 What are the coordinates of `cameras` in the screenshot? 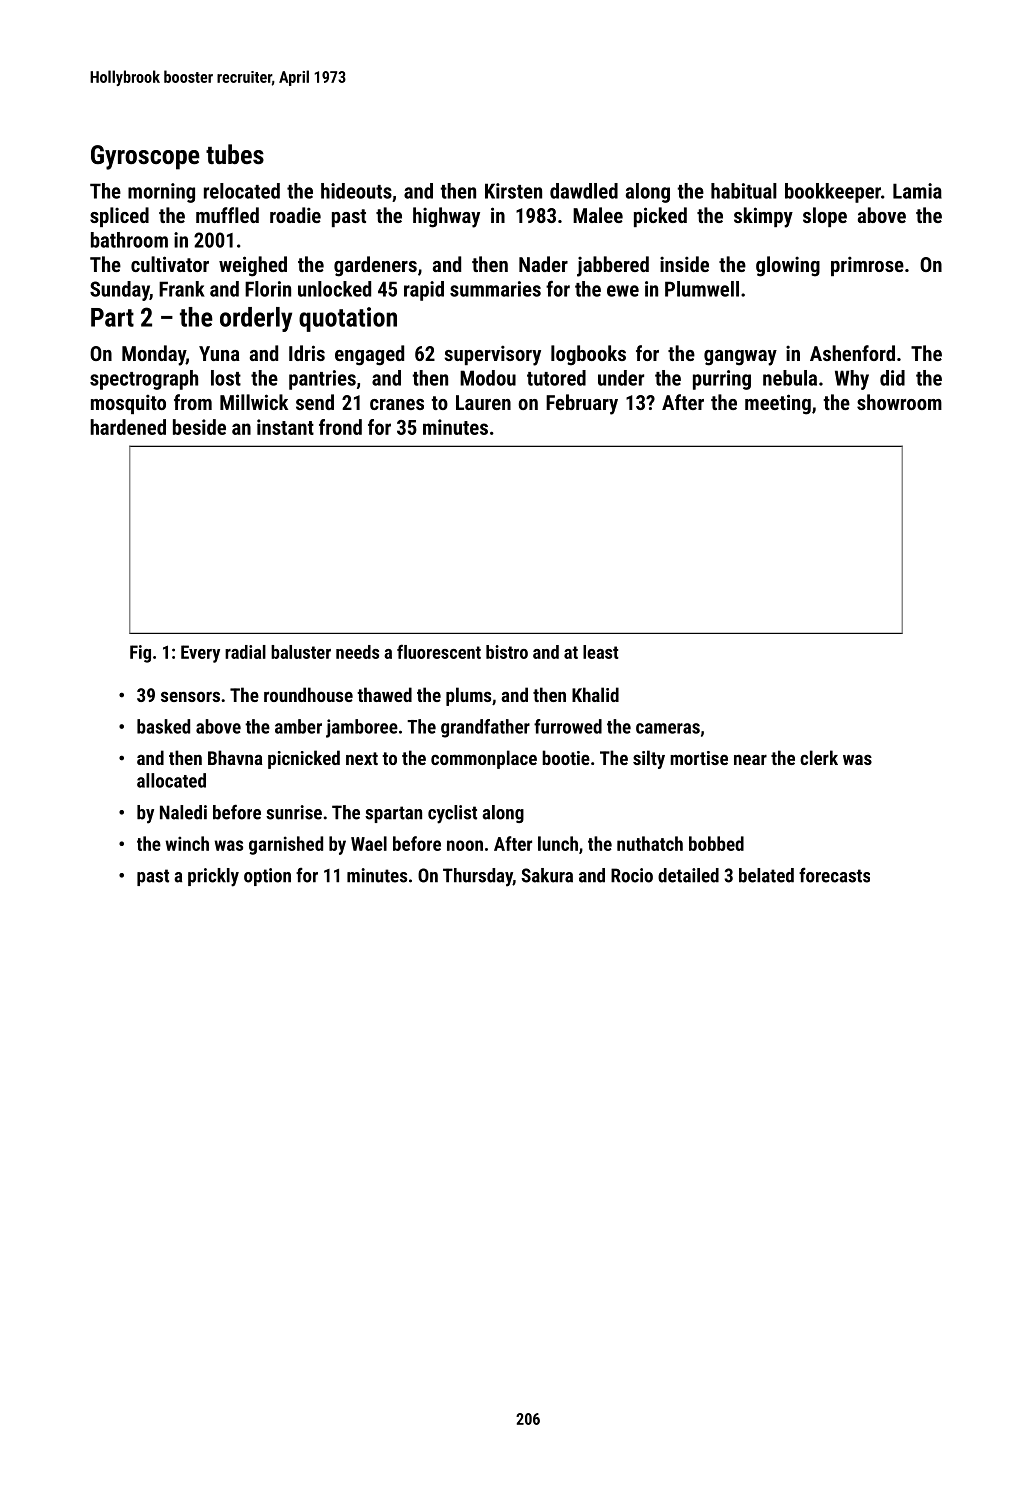 It's located at (668, 728).
